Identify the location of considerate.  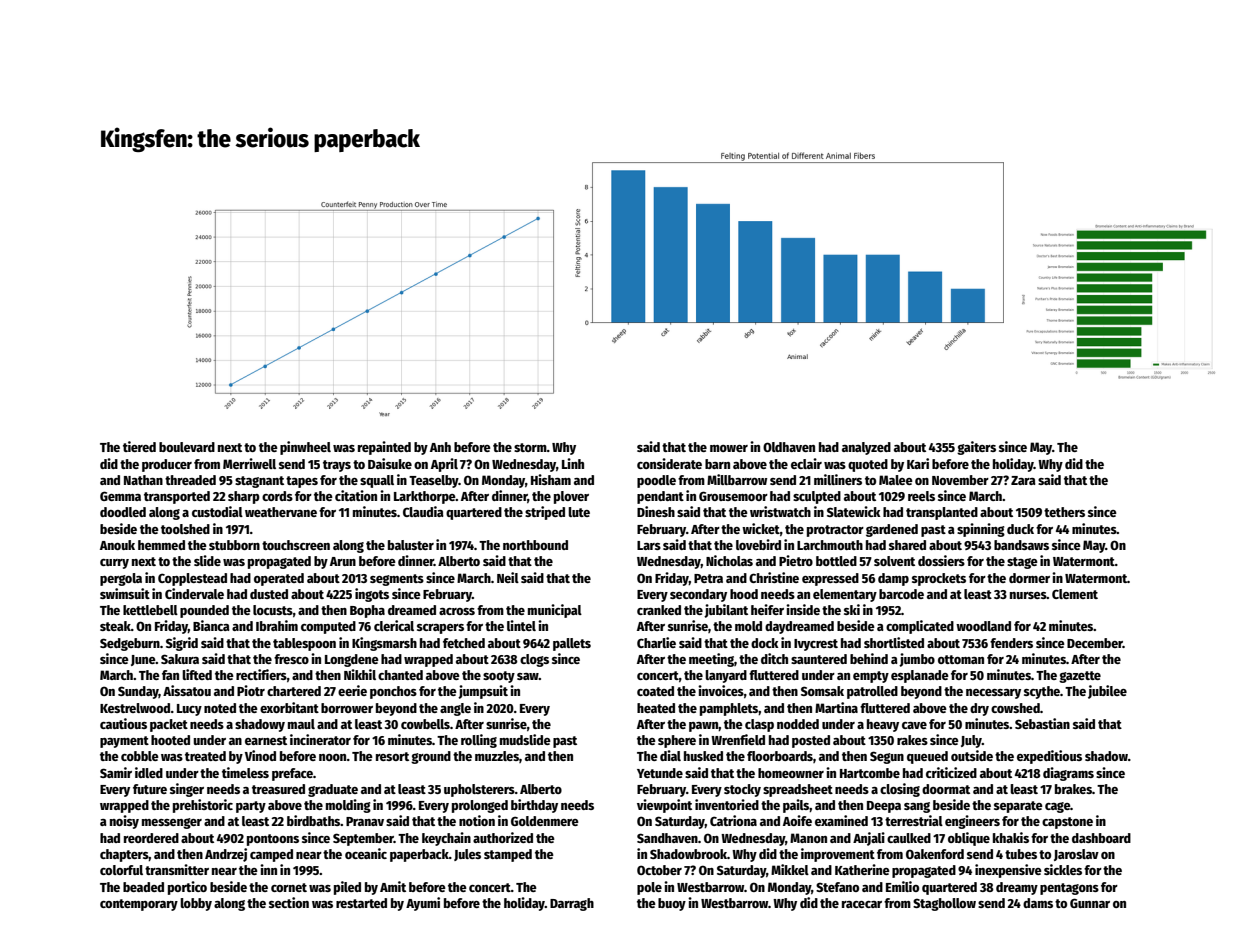
(669, 463).
